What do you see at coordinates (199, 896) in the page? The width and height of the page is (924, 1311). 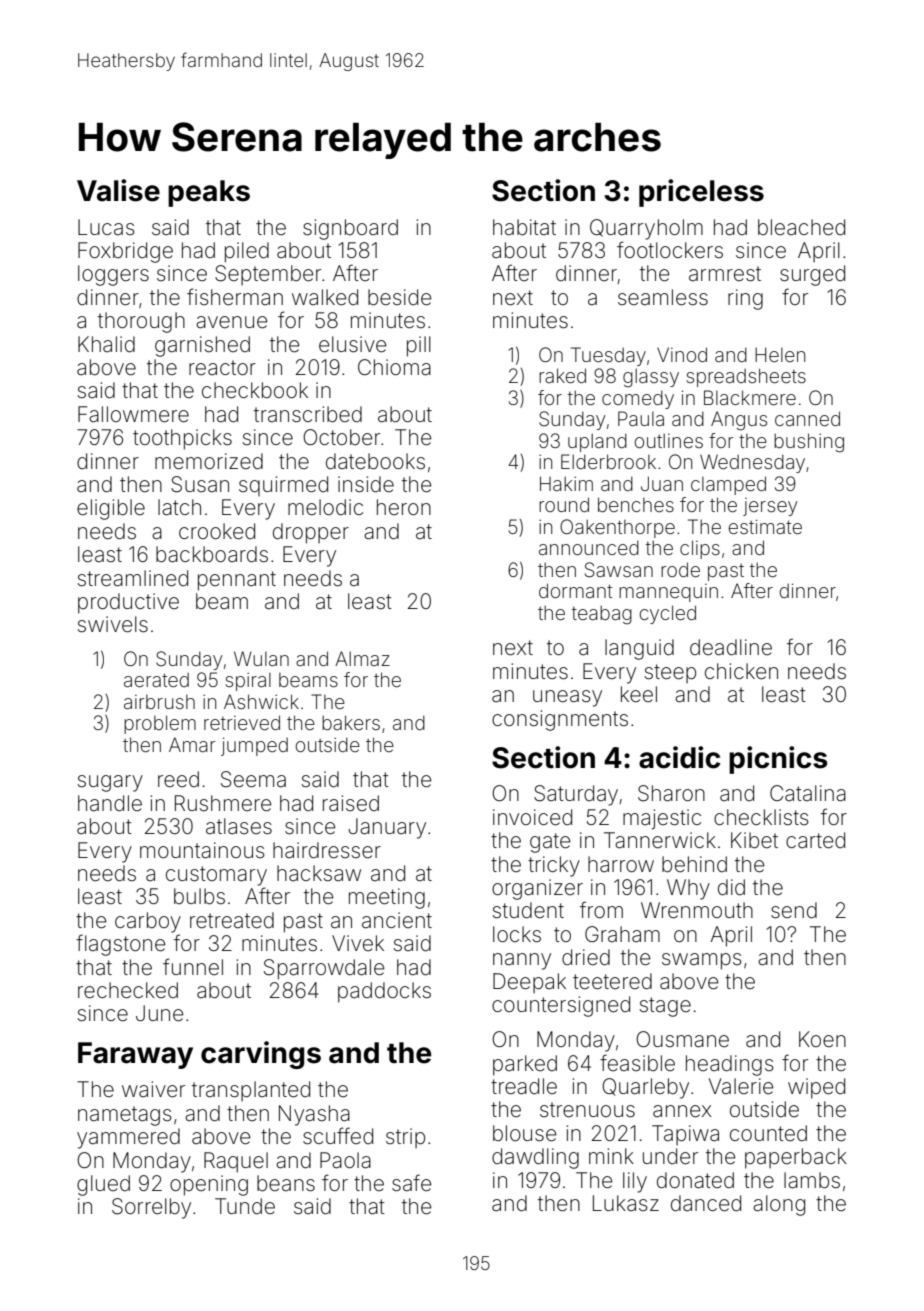 I see `bulbs` at bounding box center [199, 896].
